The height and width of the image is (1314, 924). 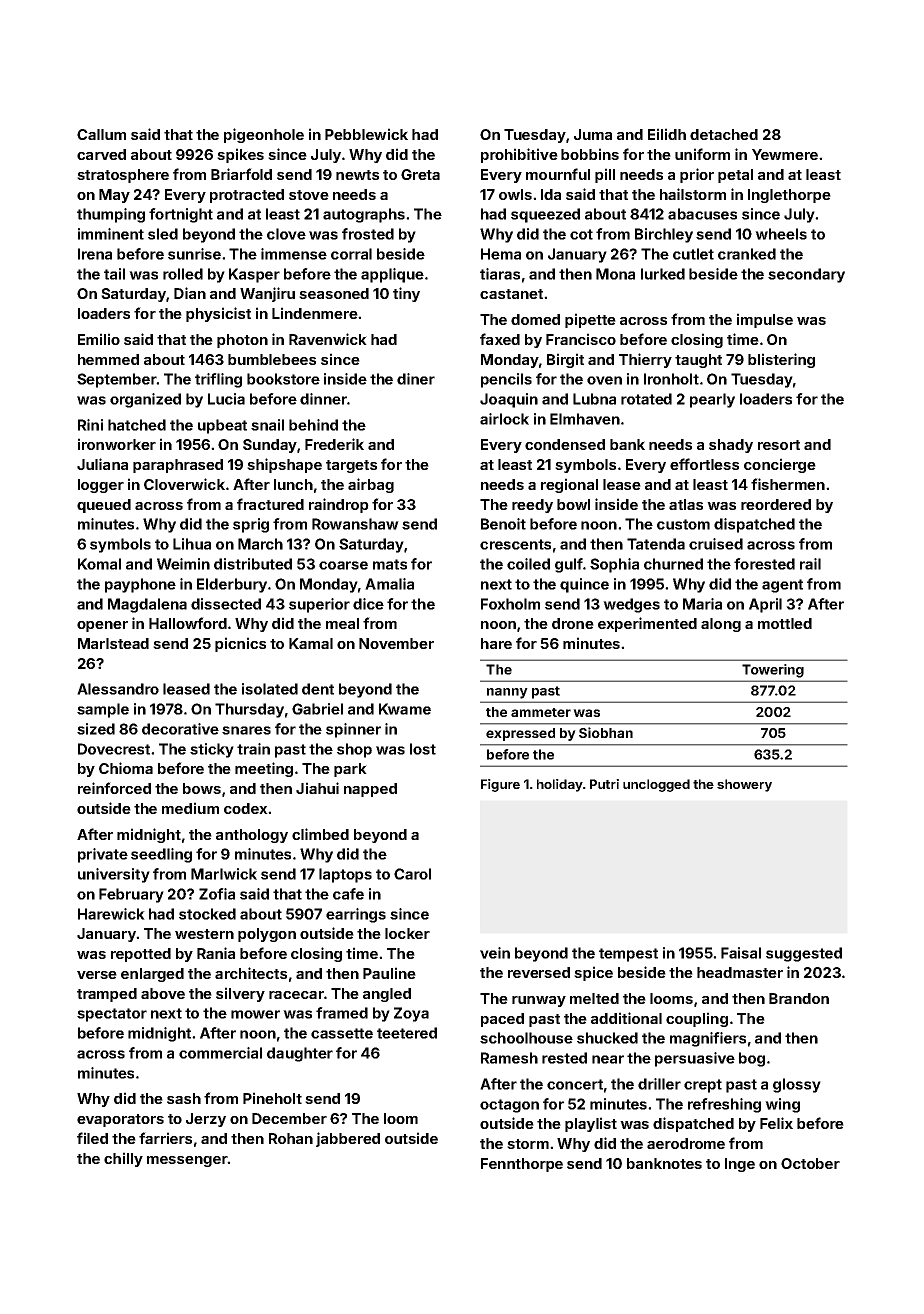 I want to click on bookstore, so click(x=283, y=379).
